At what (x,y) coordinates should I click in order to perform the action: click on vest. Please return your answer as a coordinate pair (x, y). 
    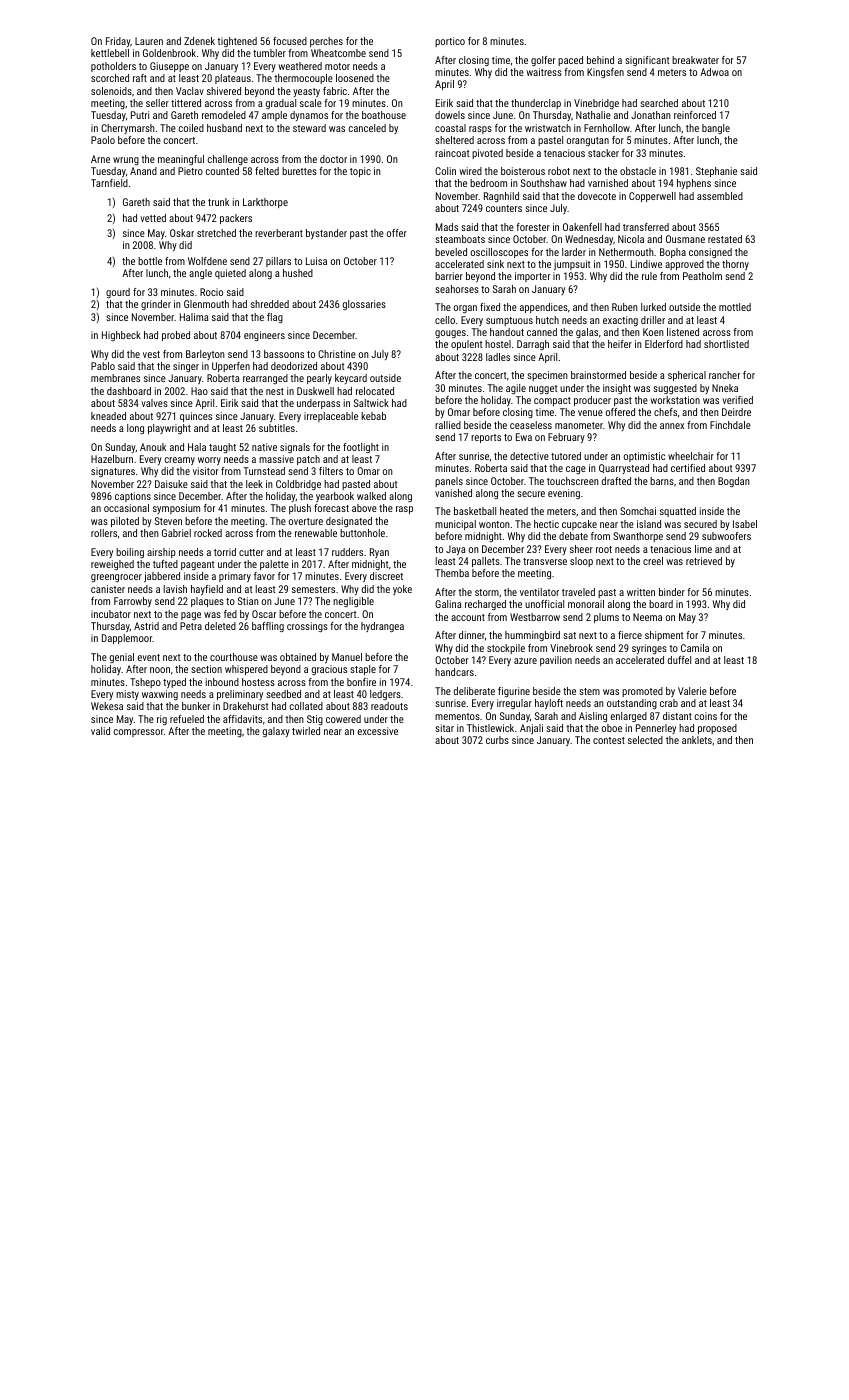
    Looking at the image, I should click on (151, 354).
